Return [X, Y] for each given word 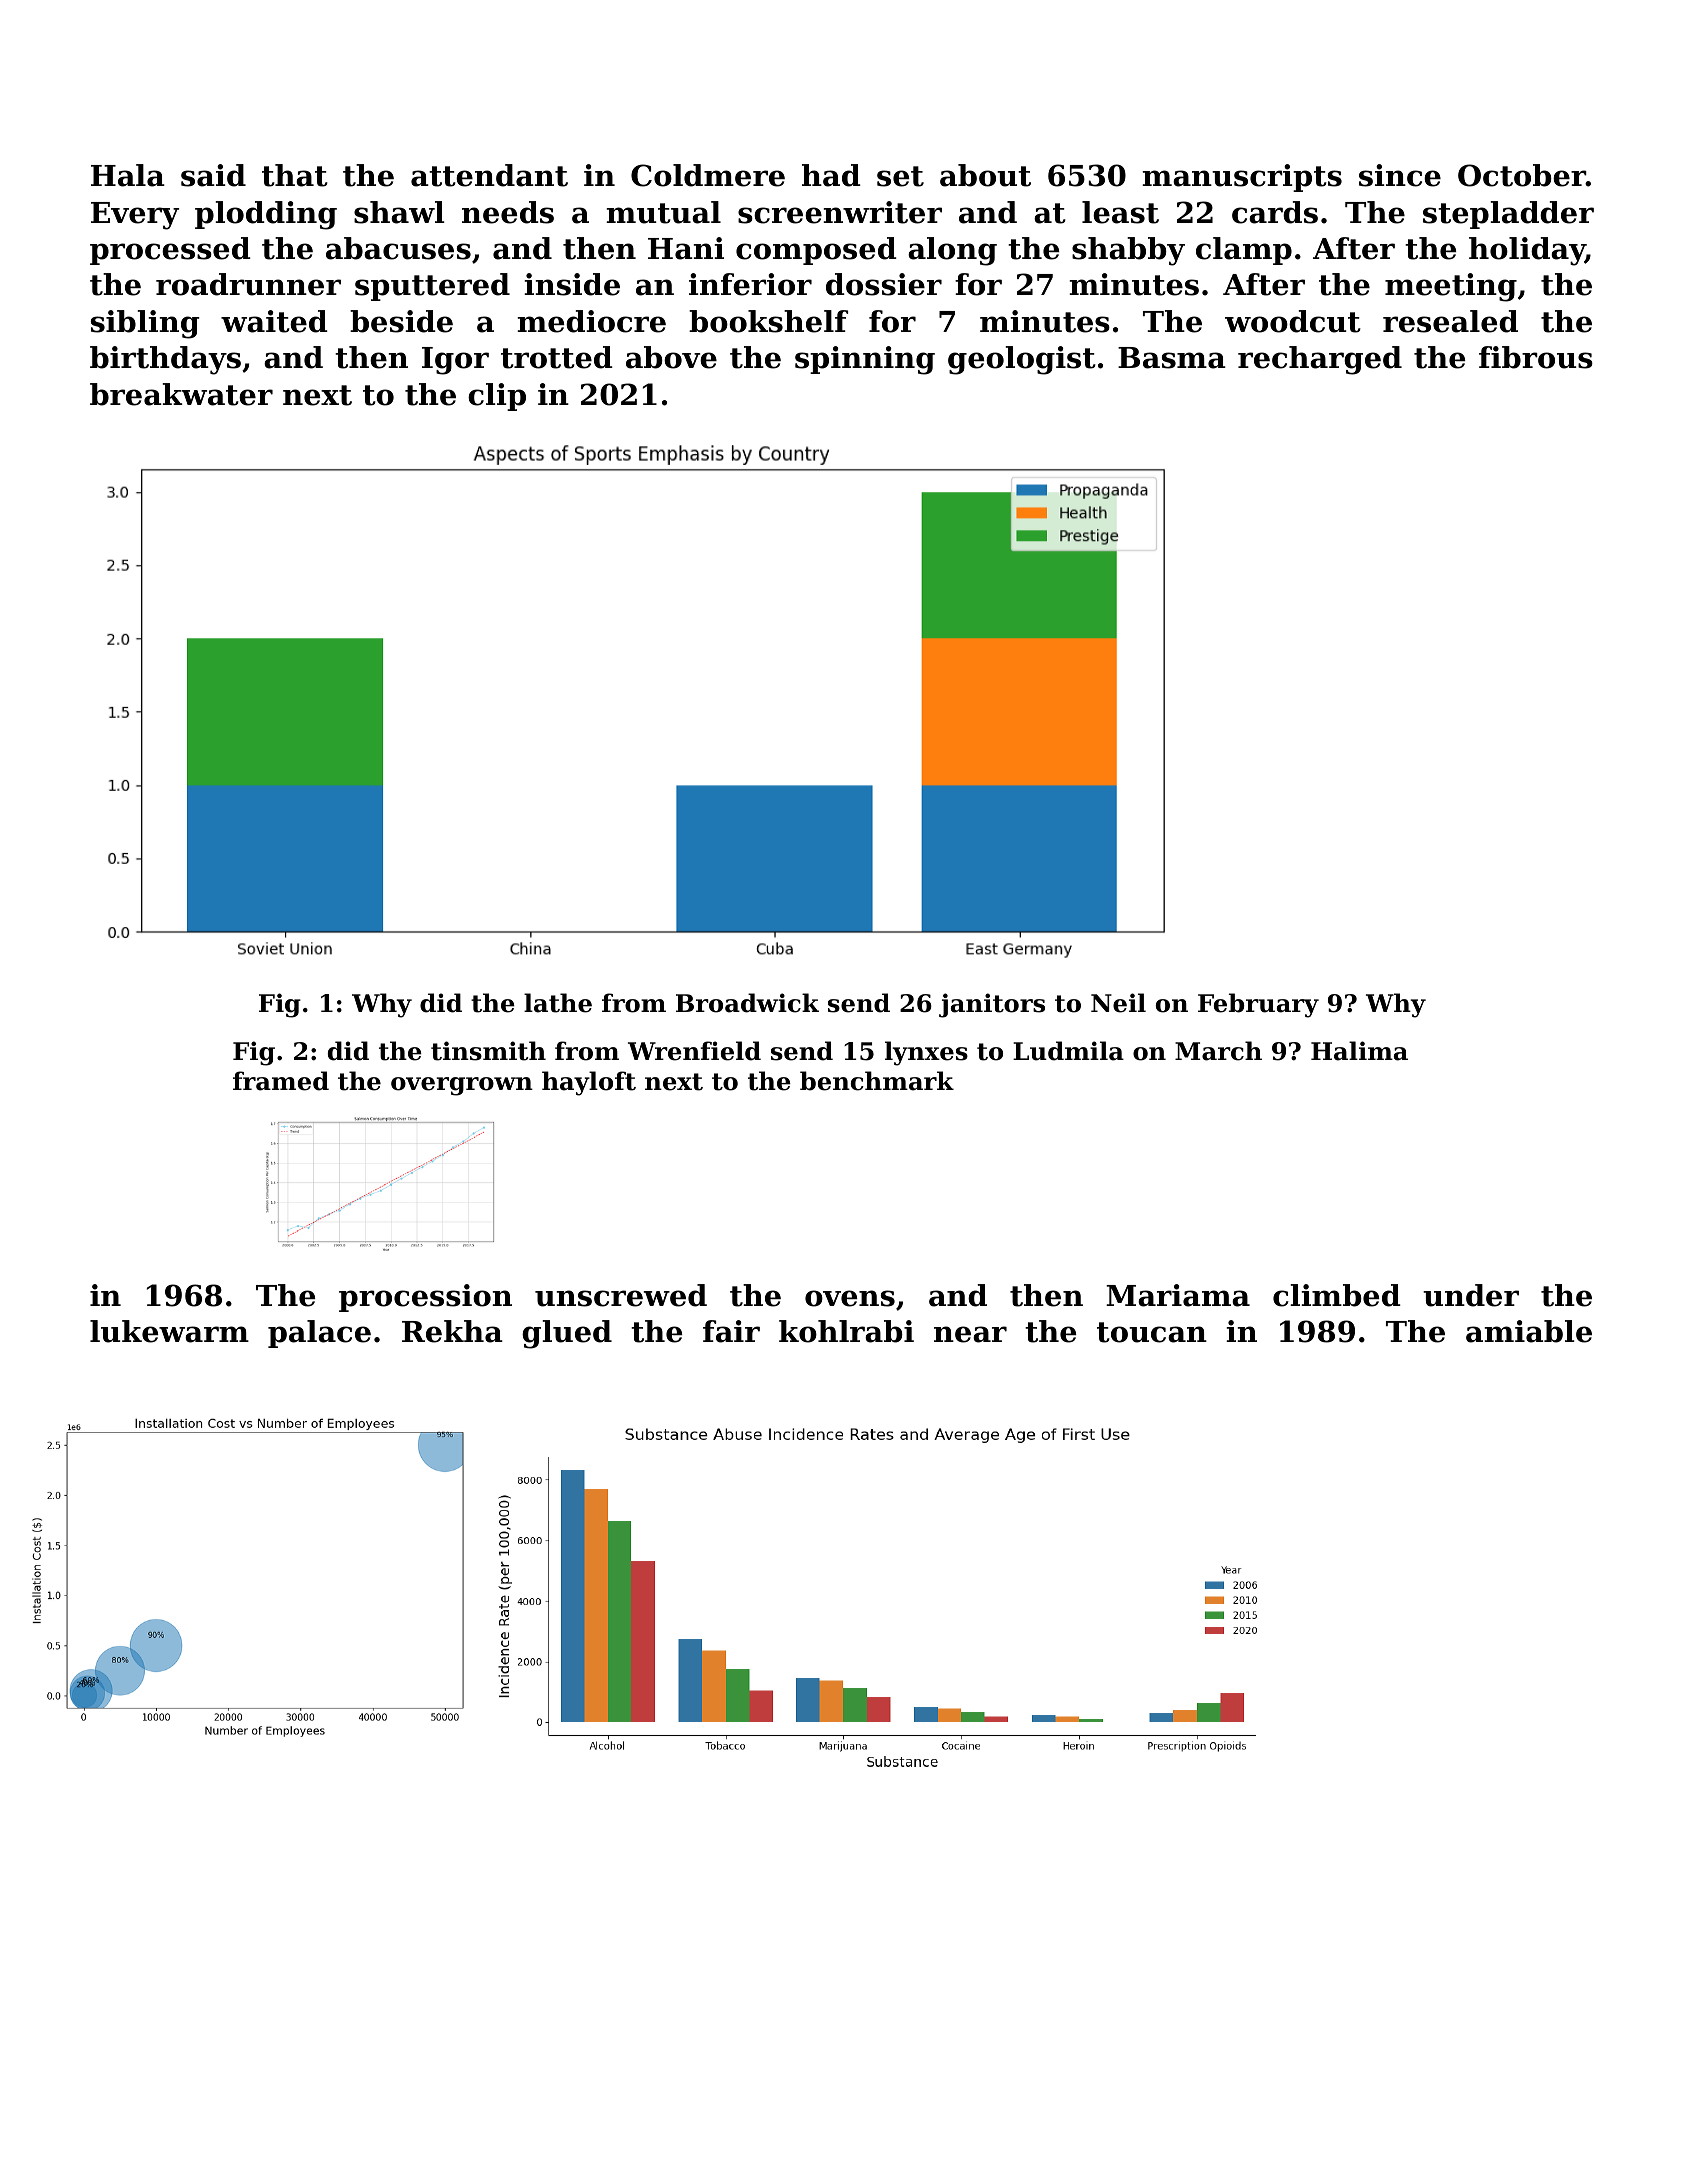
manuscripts [1242, 178]
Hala [128, 175]
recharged [1320, 360]
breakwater [181, 394]
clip [497, 397]
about [985, 175]
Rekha [452, 1331]
